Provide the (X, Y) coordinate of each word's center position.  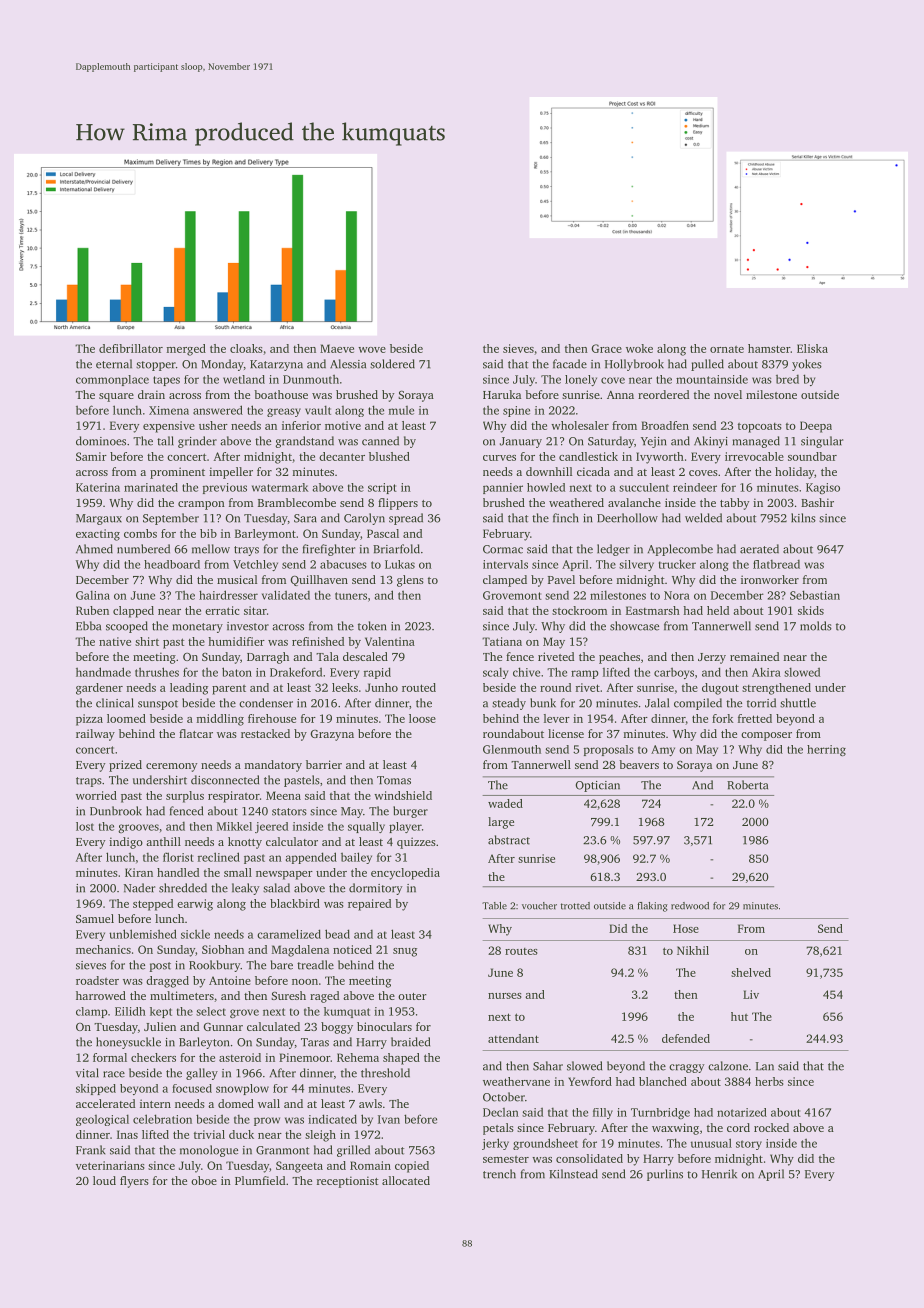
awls (370, 1103)
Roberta (747, 785)
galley (202, 1074)
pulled (707, 365)
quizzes (416, 843)
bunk (543, 703)
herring (826, 750)
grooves (138, 828)
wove (372, 350)
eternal (114, 364)
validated (286, 595)
